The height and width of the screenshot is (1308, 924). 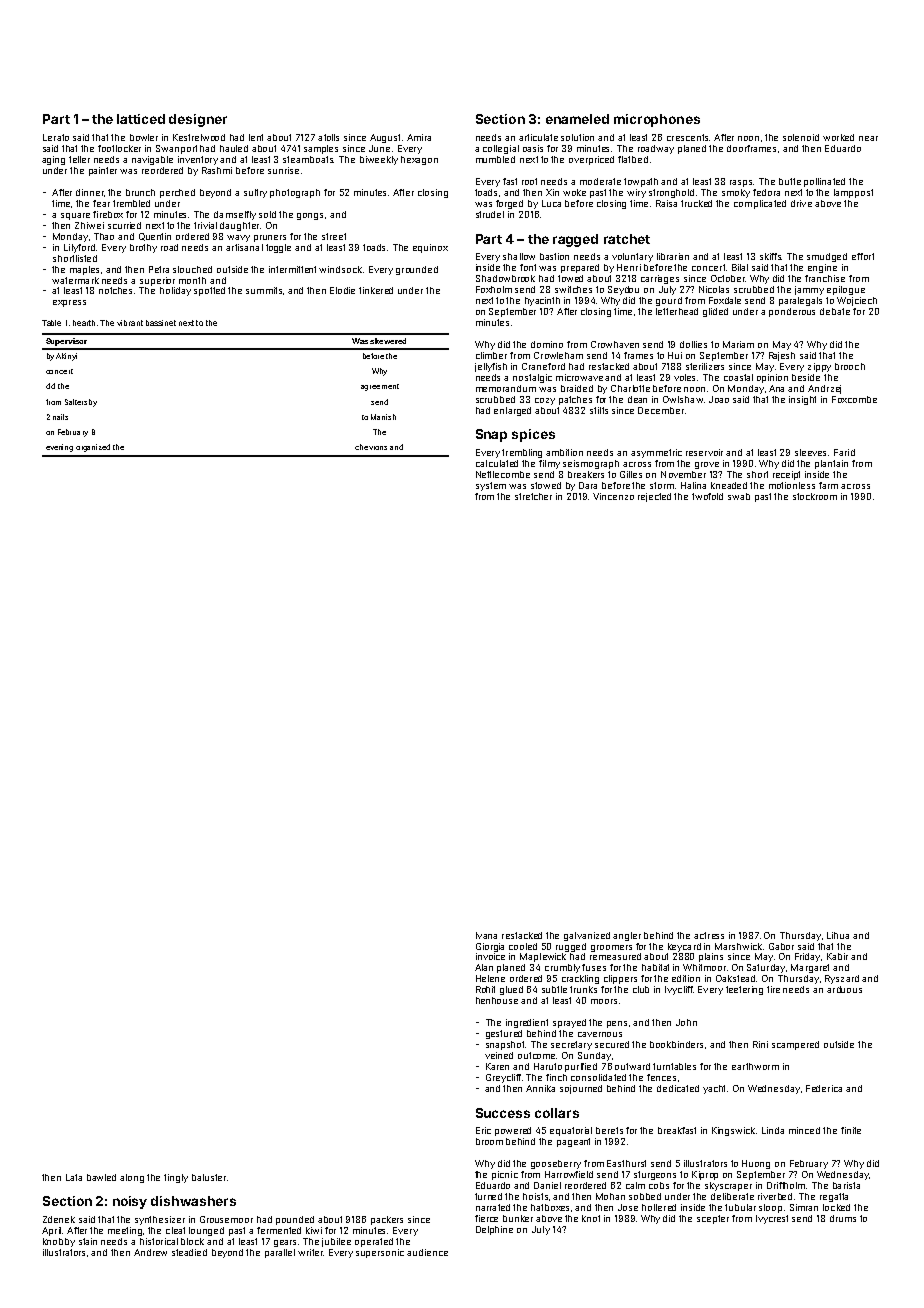 I want to click on scampered, so click(x=795, y=1045).
